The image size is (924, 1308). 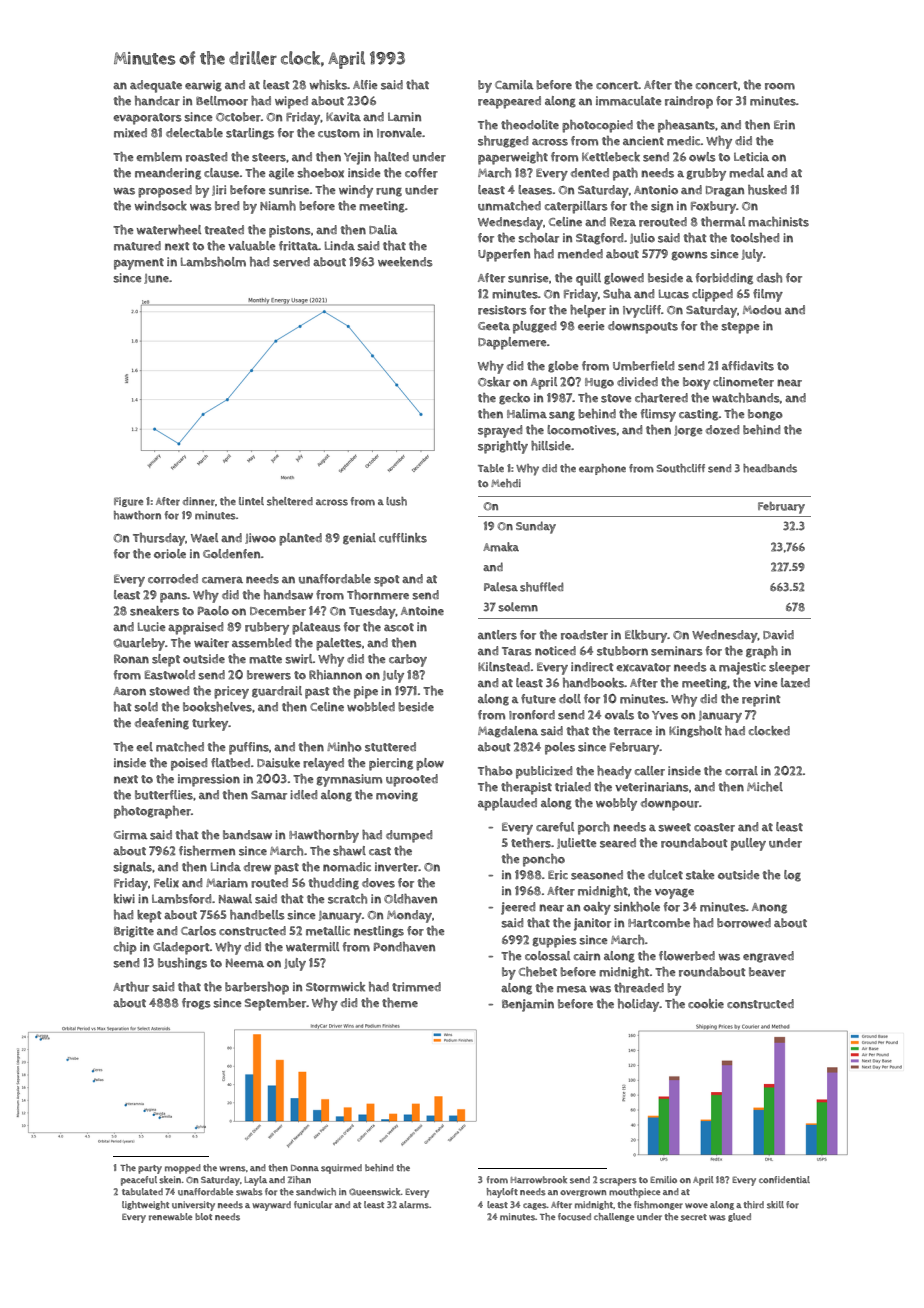 What do you see at coordinates (213, 262) in the document?
I see `Lambsholm` at bounding box center [213, 262].
